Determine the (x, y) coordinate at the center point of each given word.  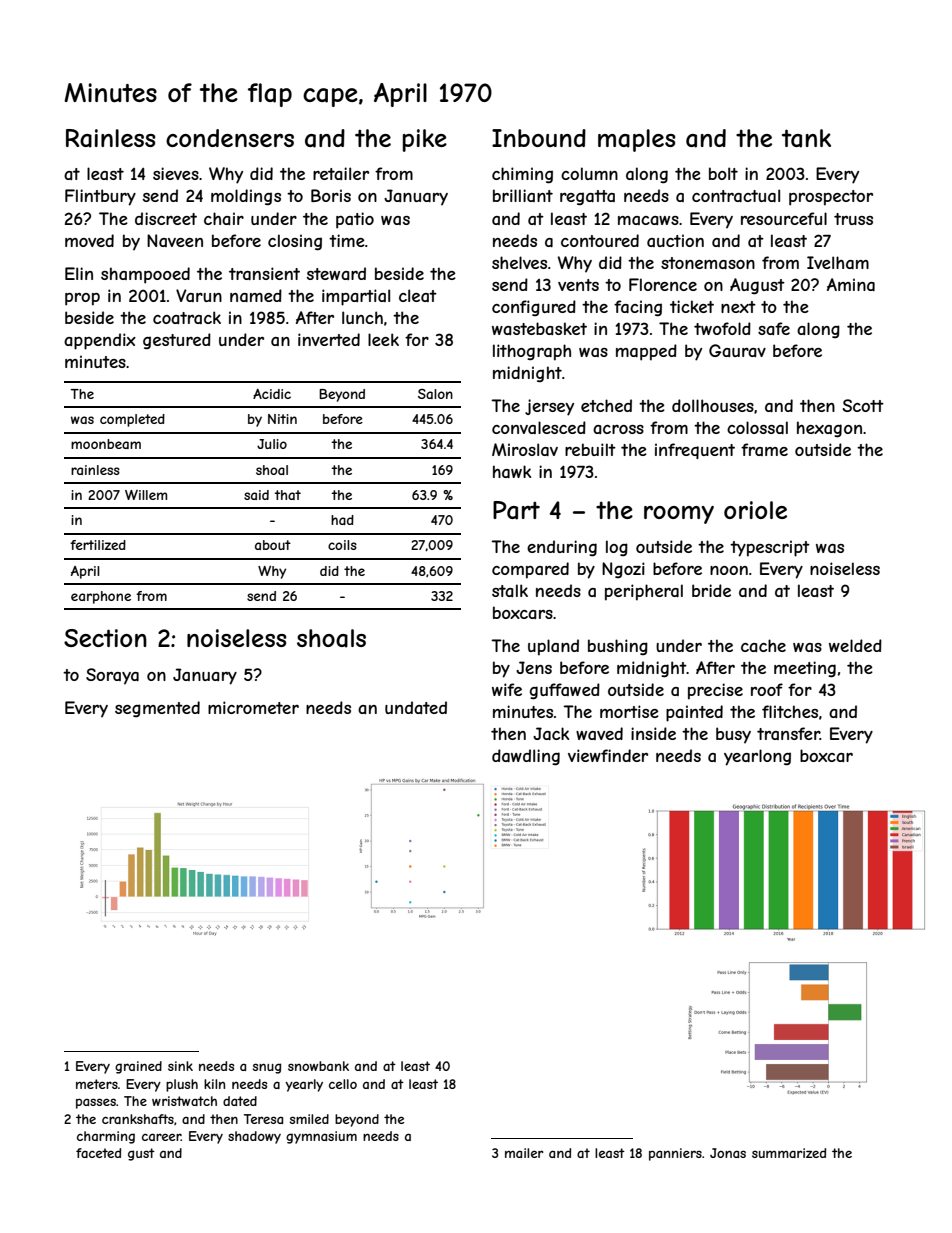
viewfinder (608, 755)
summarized (789, 1153)
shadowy (254, 1137)
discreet (166, 218)
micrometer (253, 707)
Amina (851, 284)
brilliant (523, 195)
